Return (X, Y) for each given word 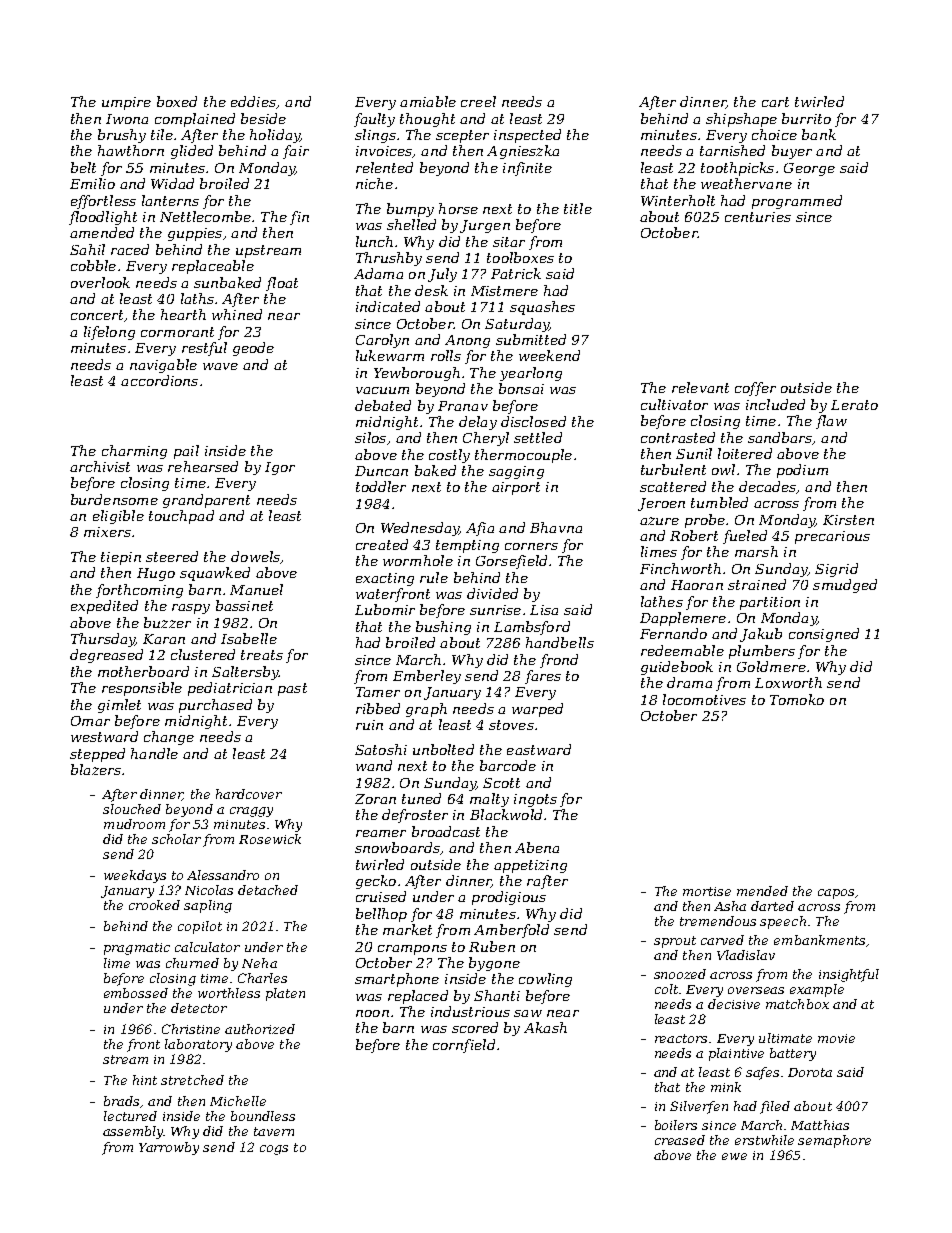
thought (427, 120)
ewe (734, 1156)
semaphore (834, 1141)
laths (197, 298)
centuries (758, 217)
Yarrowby (169, 1148)
